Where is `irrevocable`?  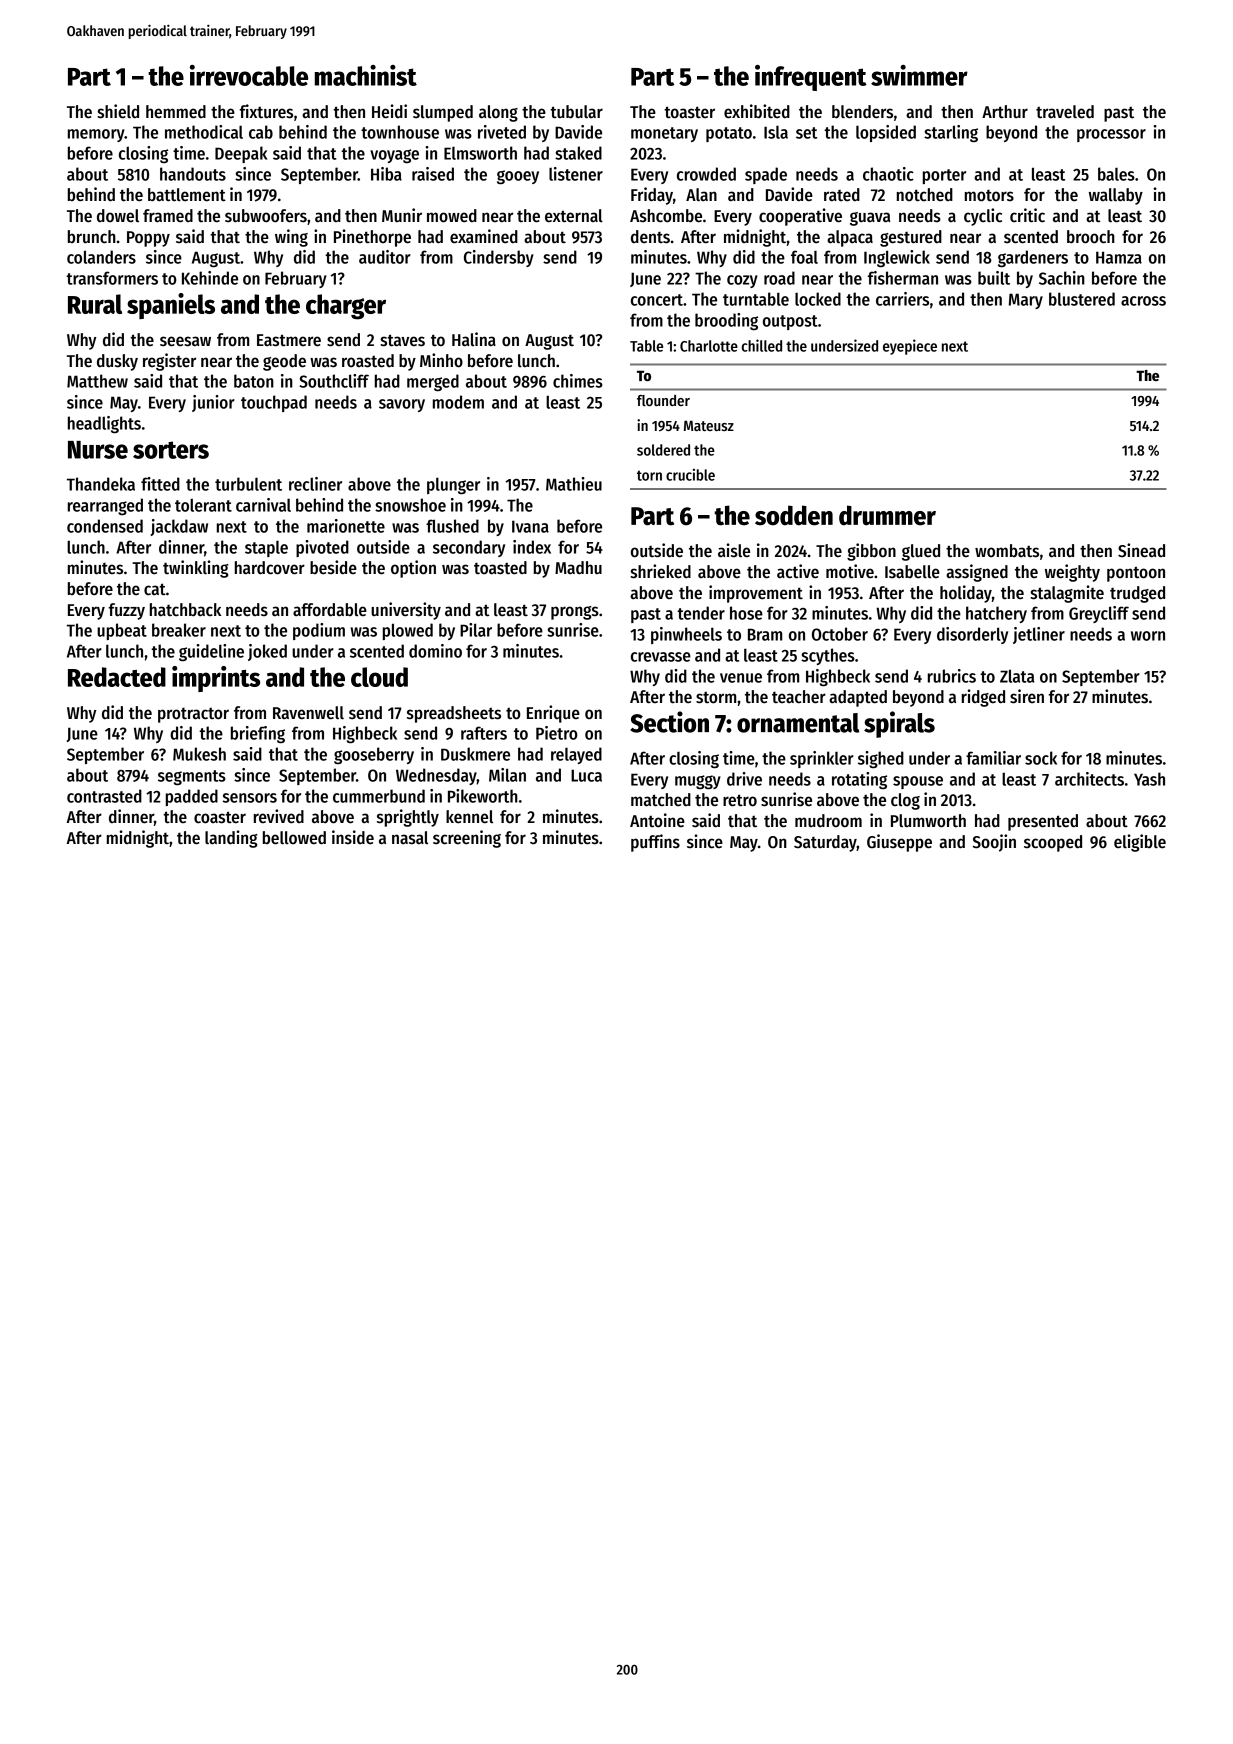 irrevocable is located at coordinates (249, 75).
